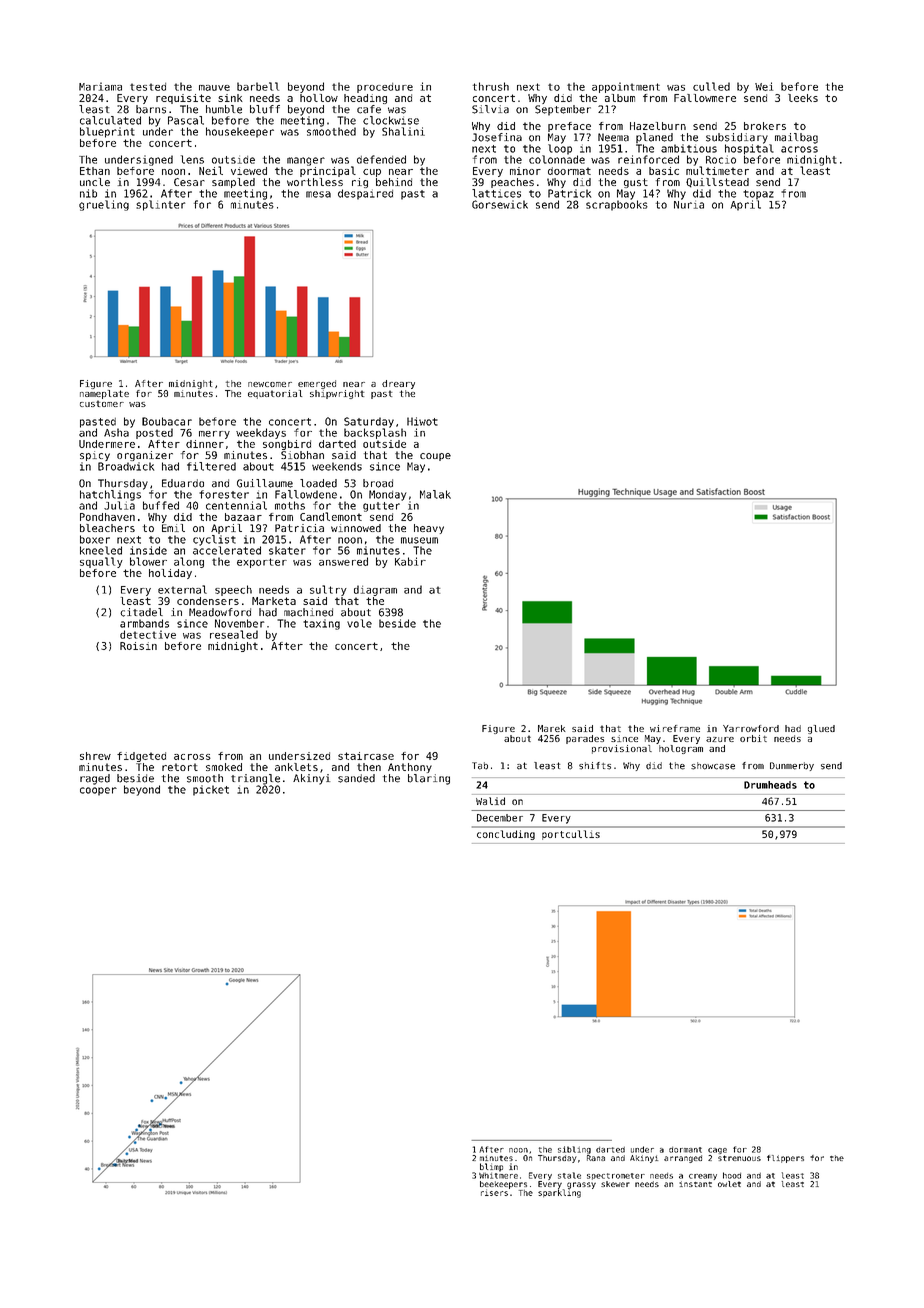 The height and width of the document is (1308, 924). Describe the element at coordinates (306, 161) in the document. I see `manger` at that location.
